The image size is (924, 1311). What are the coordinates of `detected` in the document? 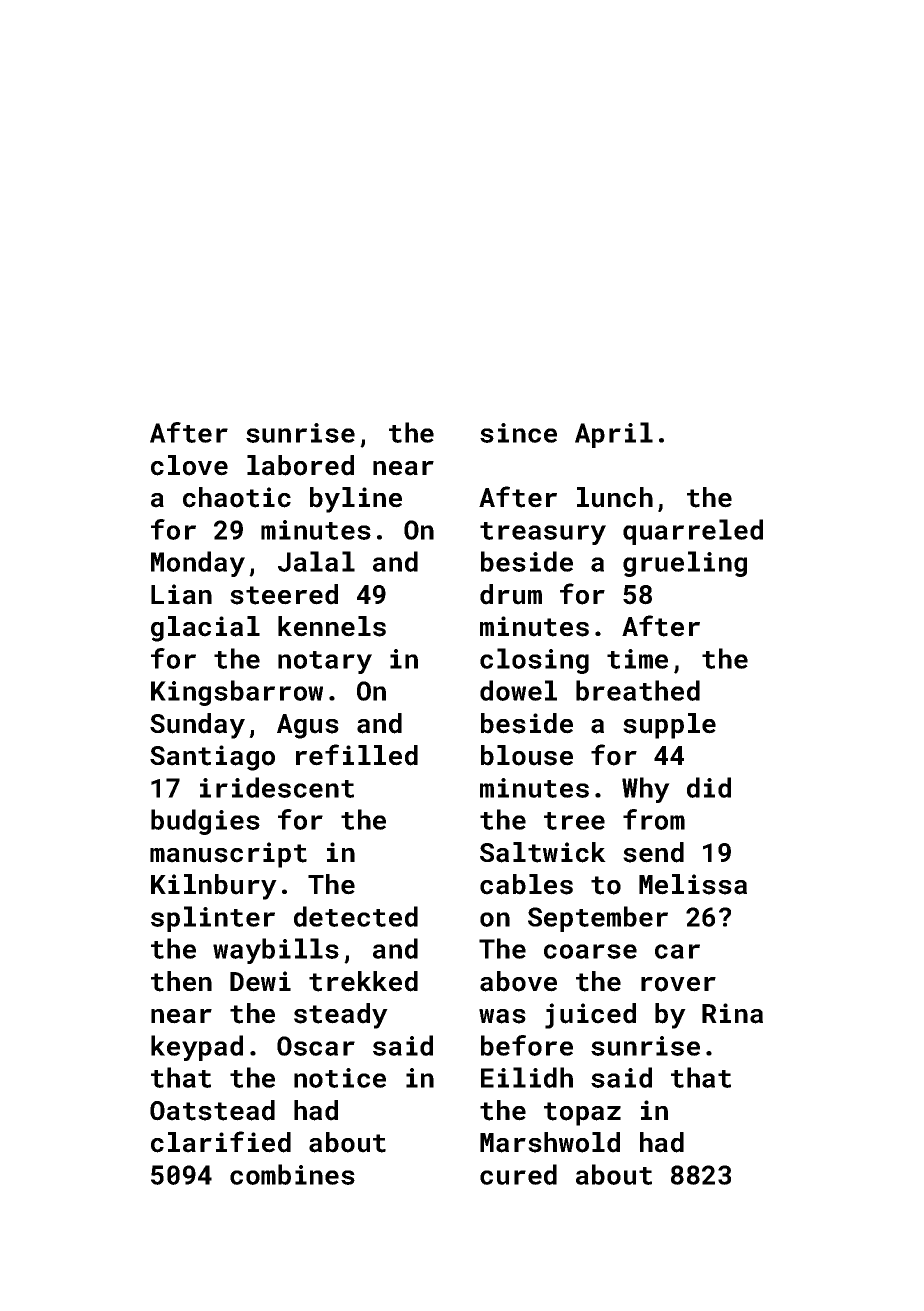 It's located at (356, 916).
